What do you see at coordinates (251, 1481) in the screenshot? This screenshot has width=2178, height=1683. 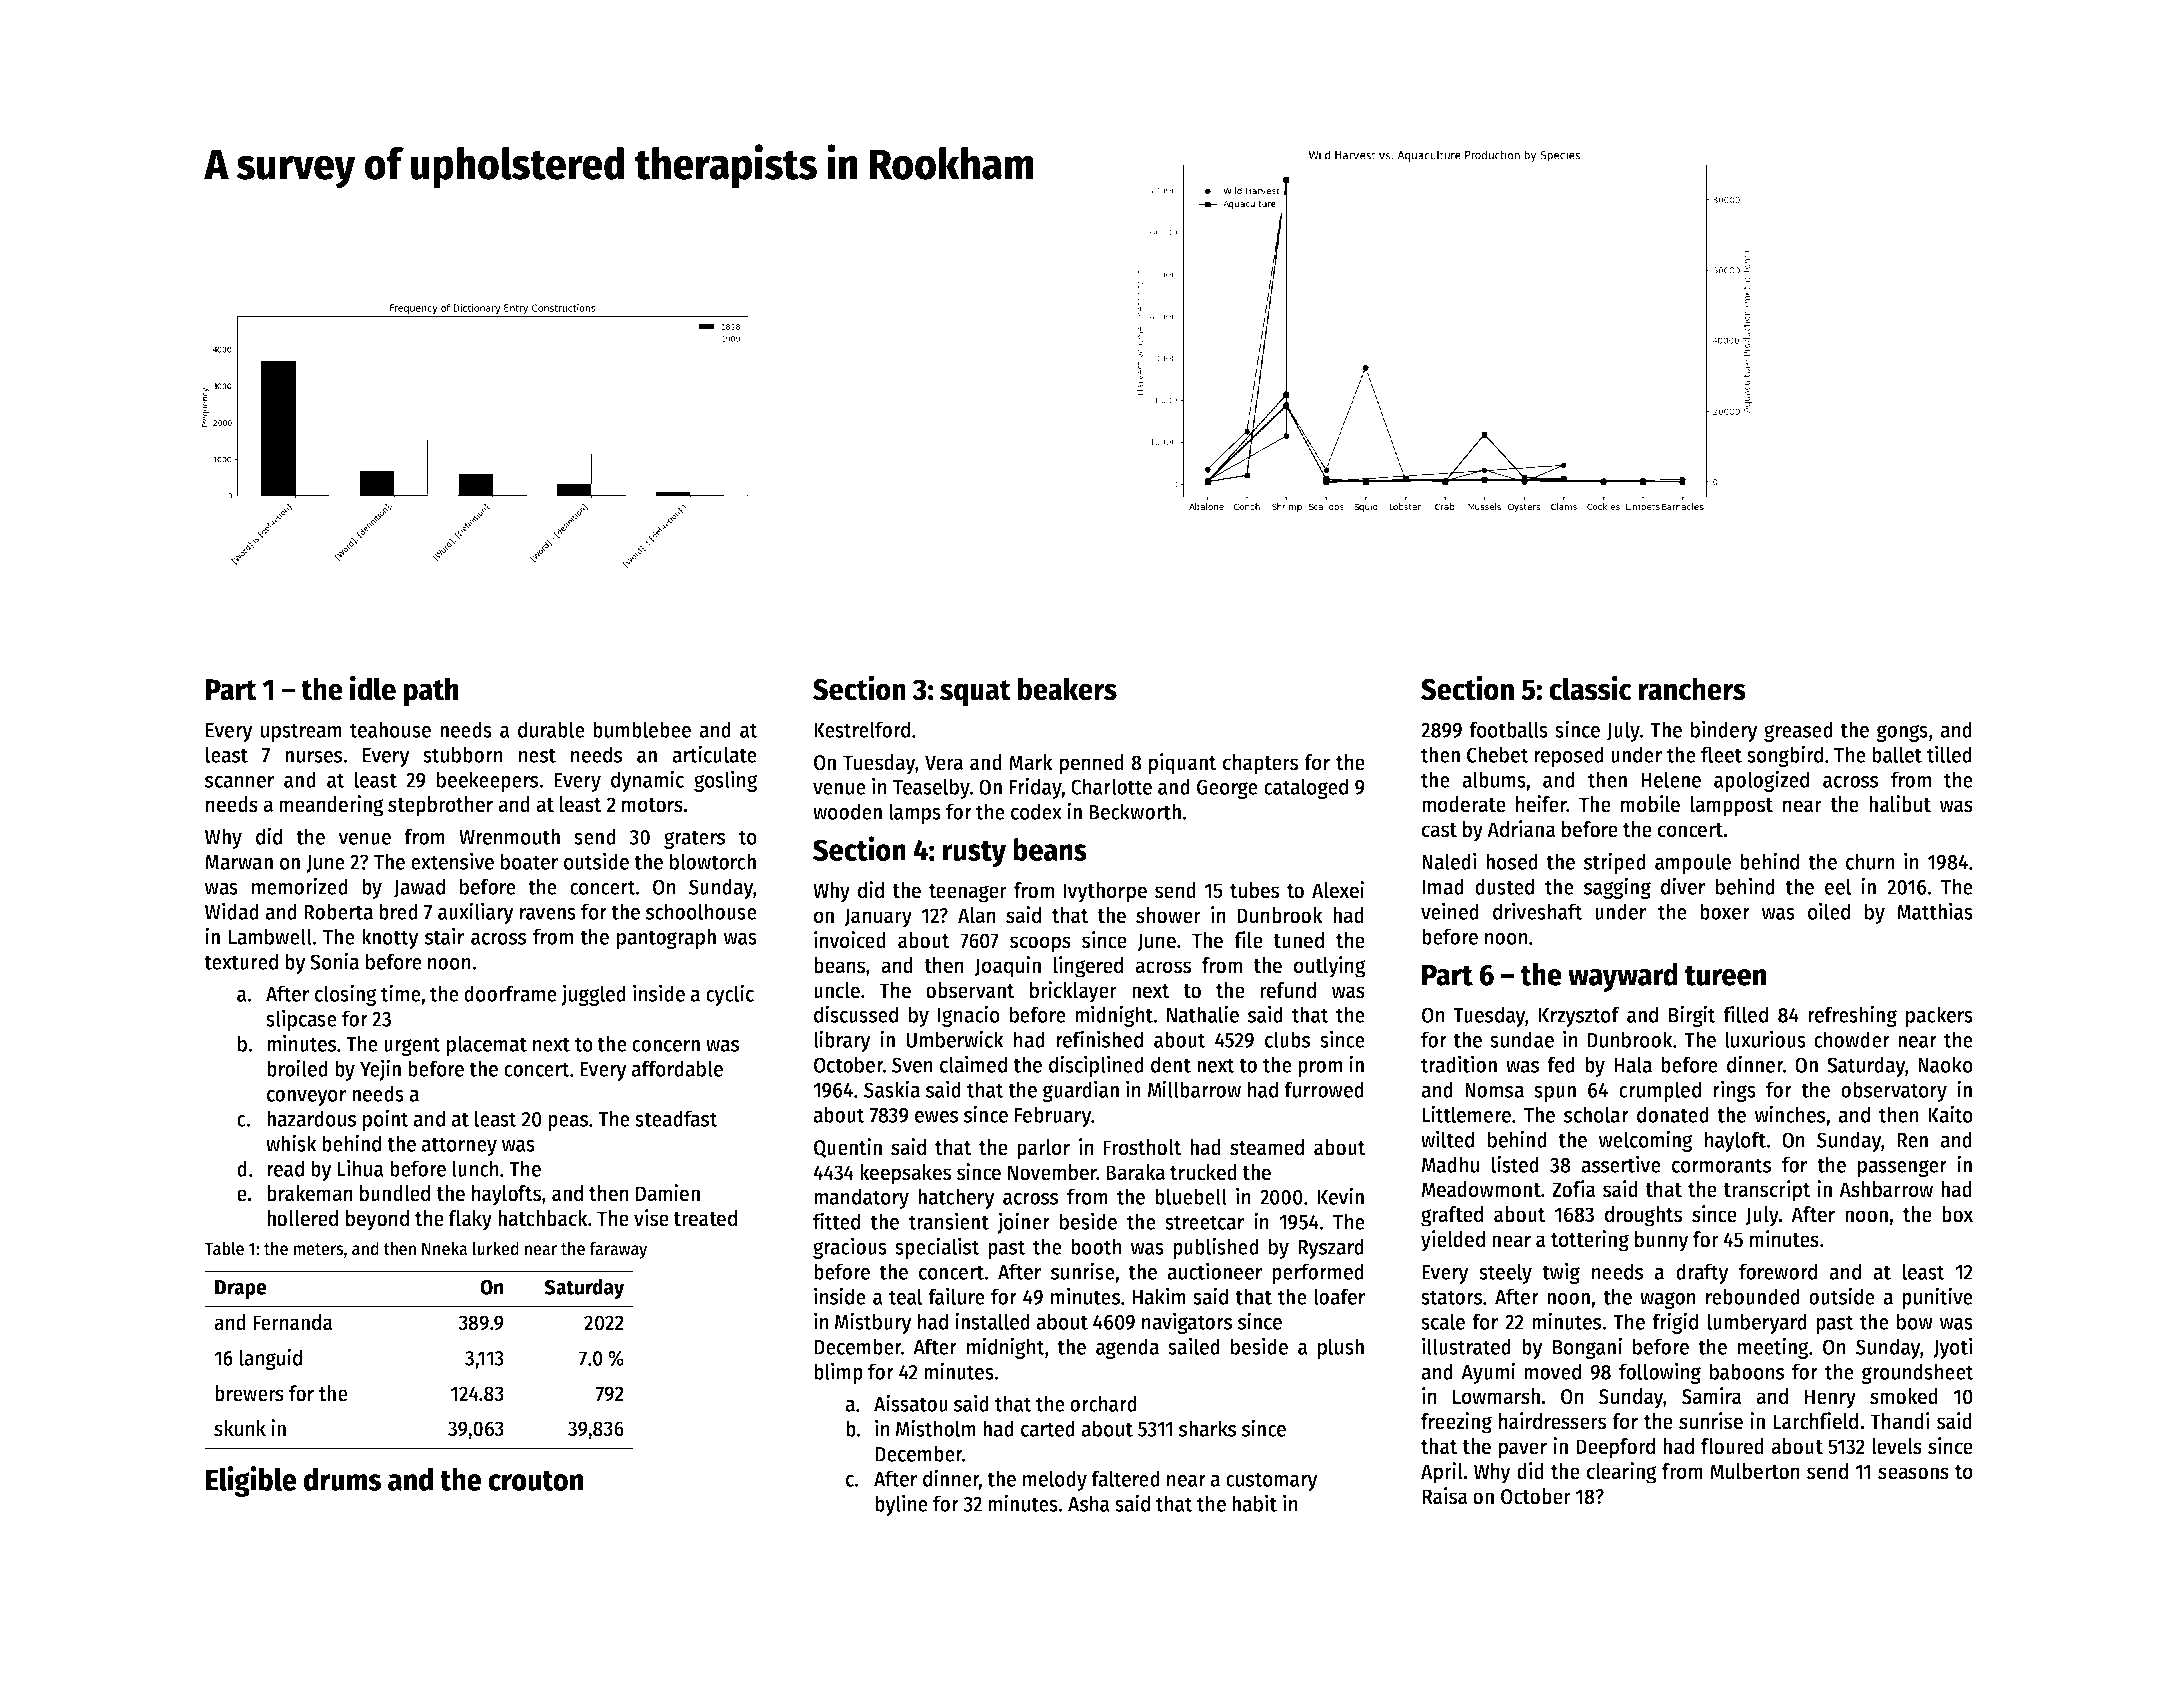 I see `Eligible` at bounding box center [251, 1481].
